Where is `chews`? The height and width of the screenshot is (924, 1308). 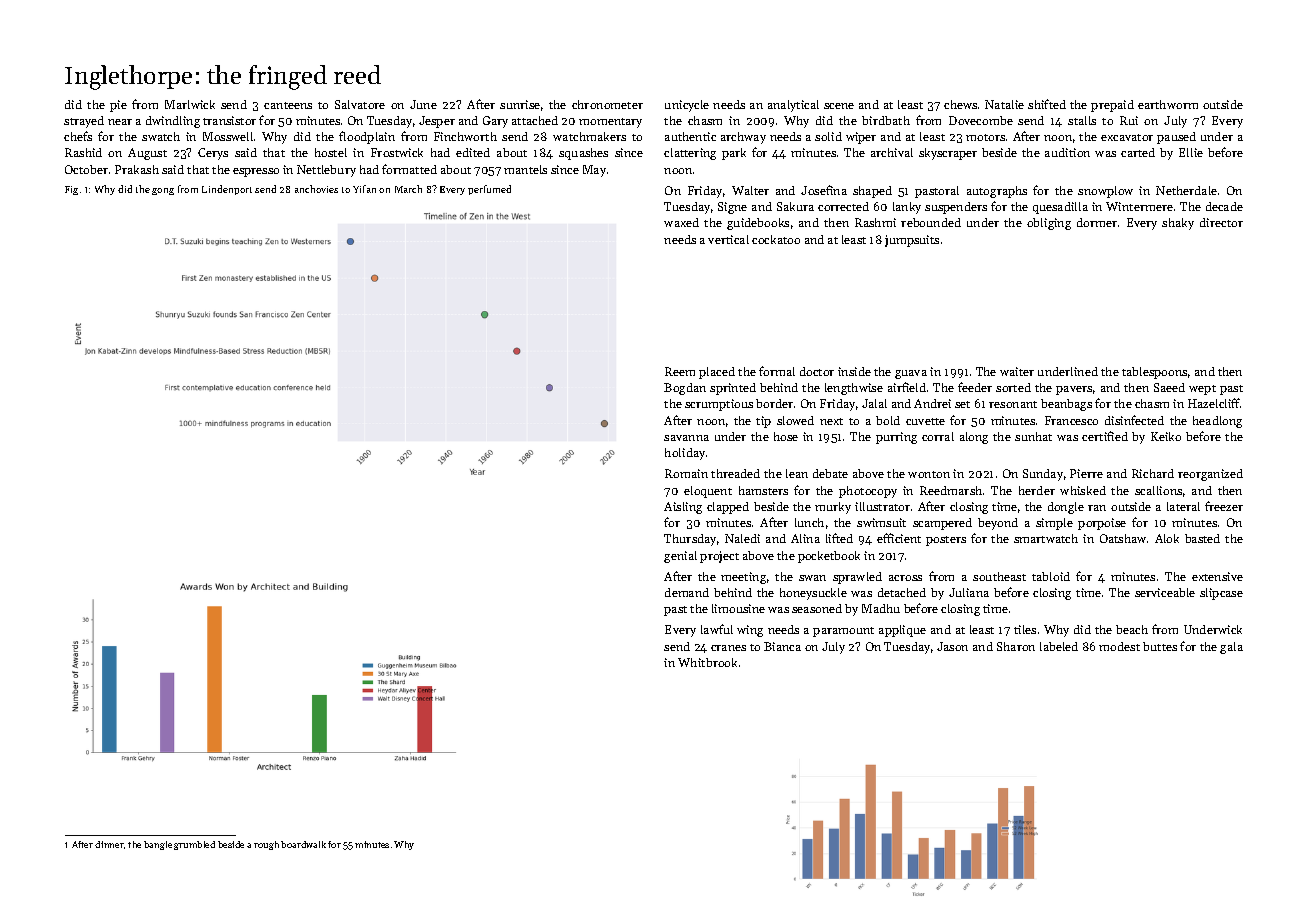 chews is located at coordinates (960, 104).
